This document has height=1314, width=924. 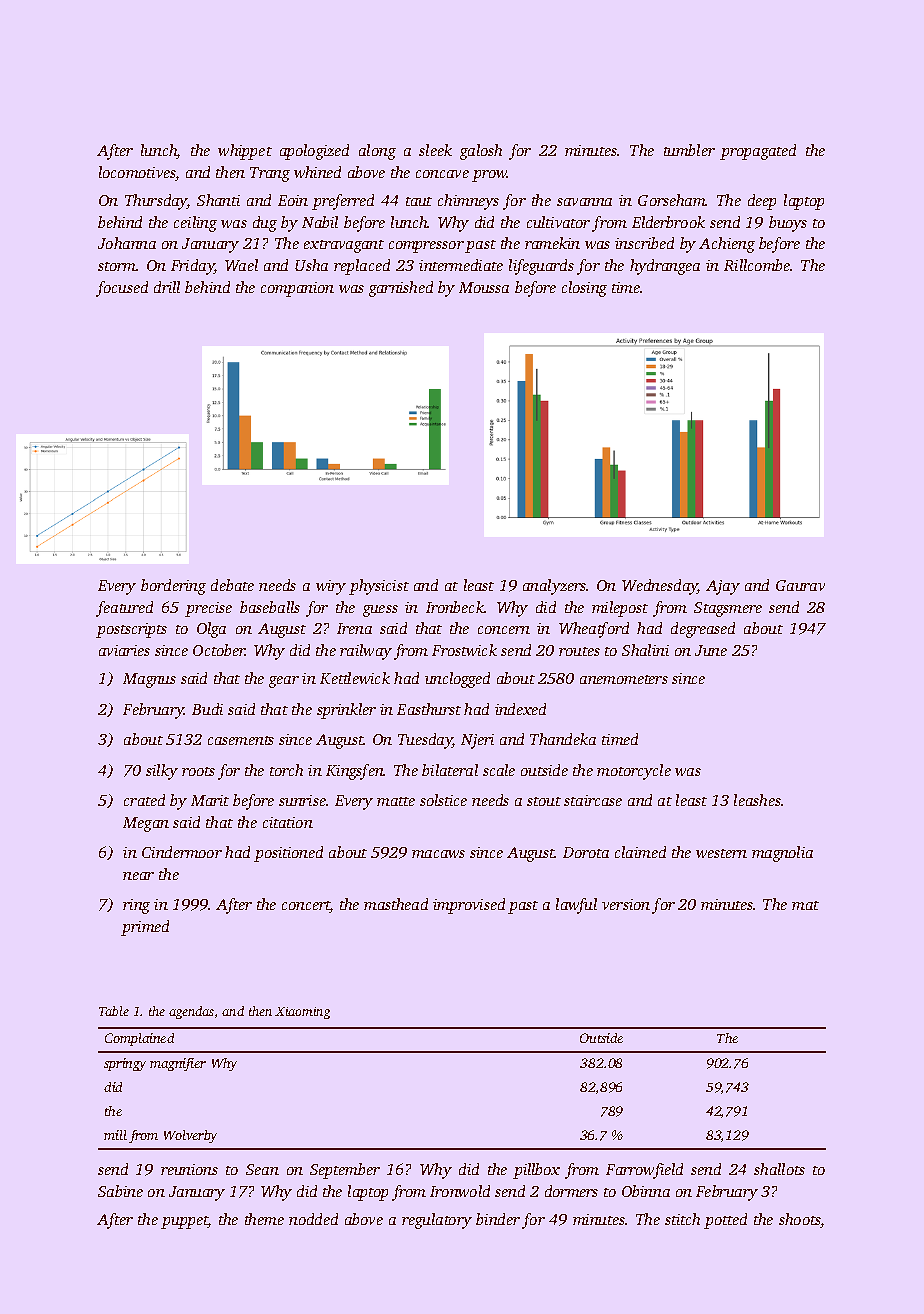 What do you see at coordinates (536, 1171) in the document?
I see `pillbox` at bounding box center [536, 1171].
